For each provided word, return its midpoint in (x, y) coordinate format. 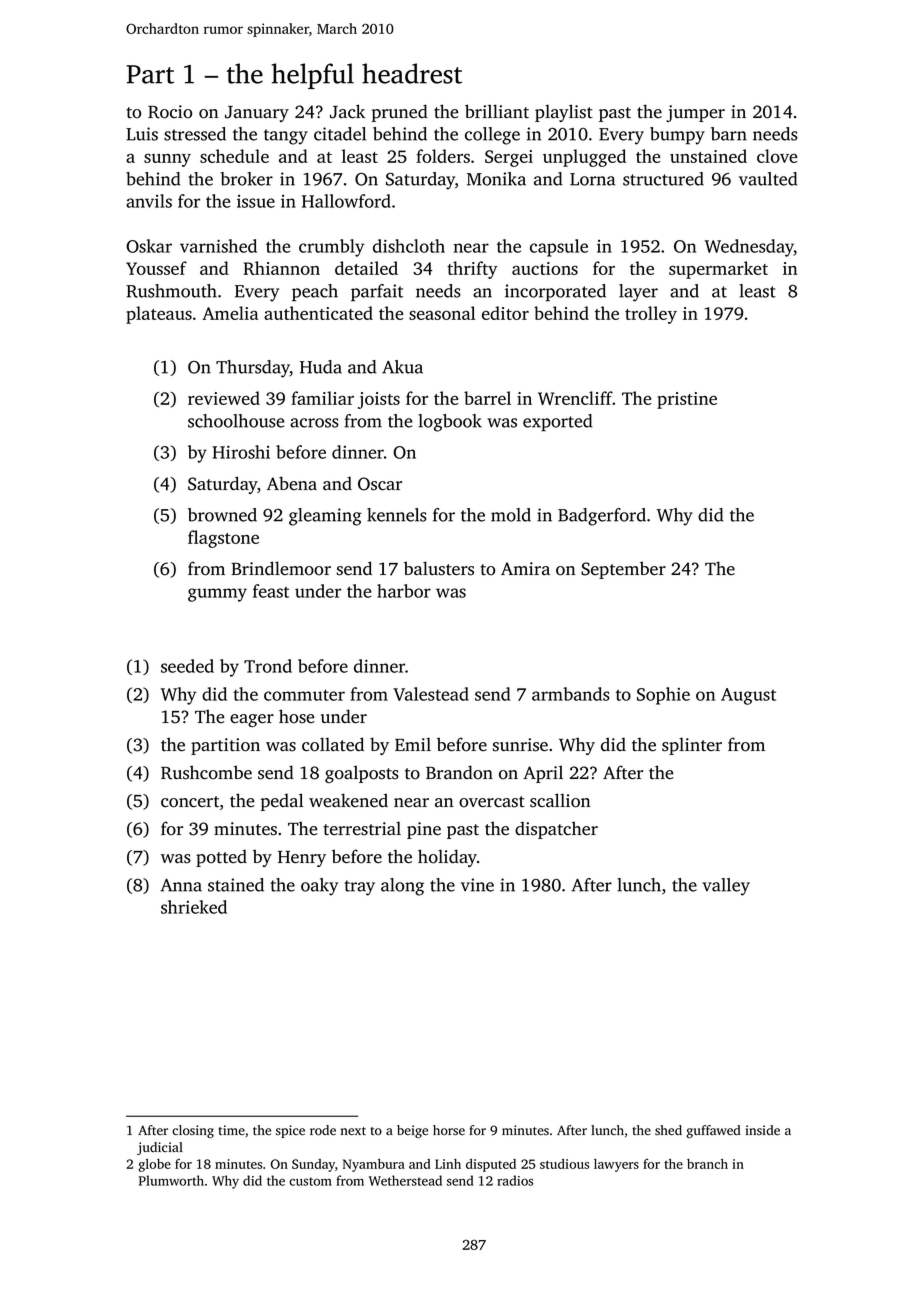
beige (412, 1131)
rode (323, 1130)
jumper (695, 113)
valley (726, 887)
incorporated (555, 293)
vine (477, 885)
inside (763, 1130)
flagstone (223, 539)
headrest (412, 73)
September (623, 570)
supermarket (718, 270)
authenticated (318, 313)
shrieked (194, 907)
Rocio (170, 112)
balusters (439, 568)
